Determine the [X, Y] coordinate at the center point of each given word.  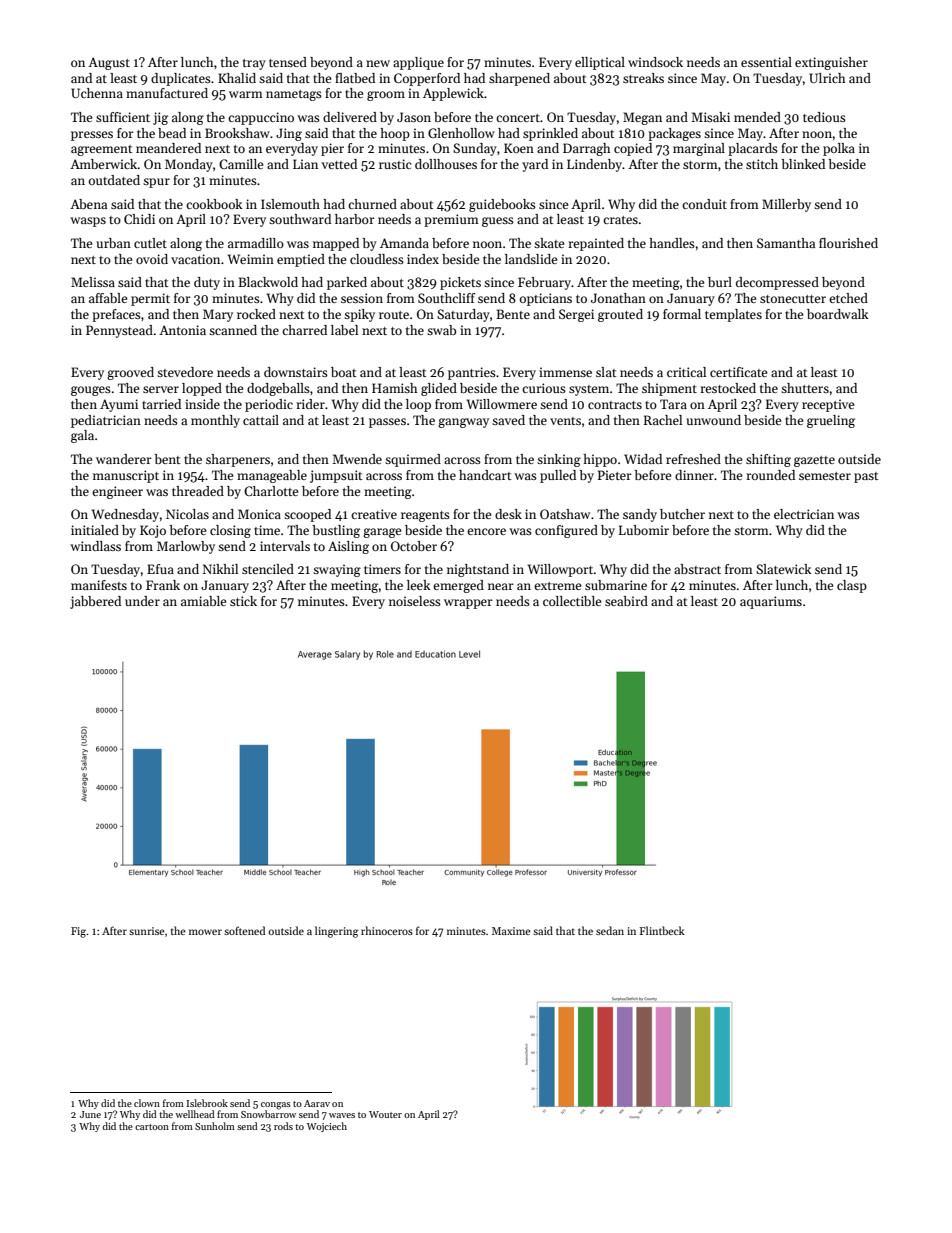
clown [147, 1103]
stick [243, 601]
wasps [88, 222]
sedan [610, 930]
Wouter [385, 1114]
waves [342, 1115]
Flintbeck [662, 930]
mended [757, 117]
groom [386, 96]
